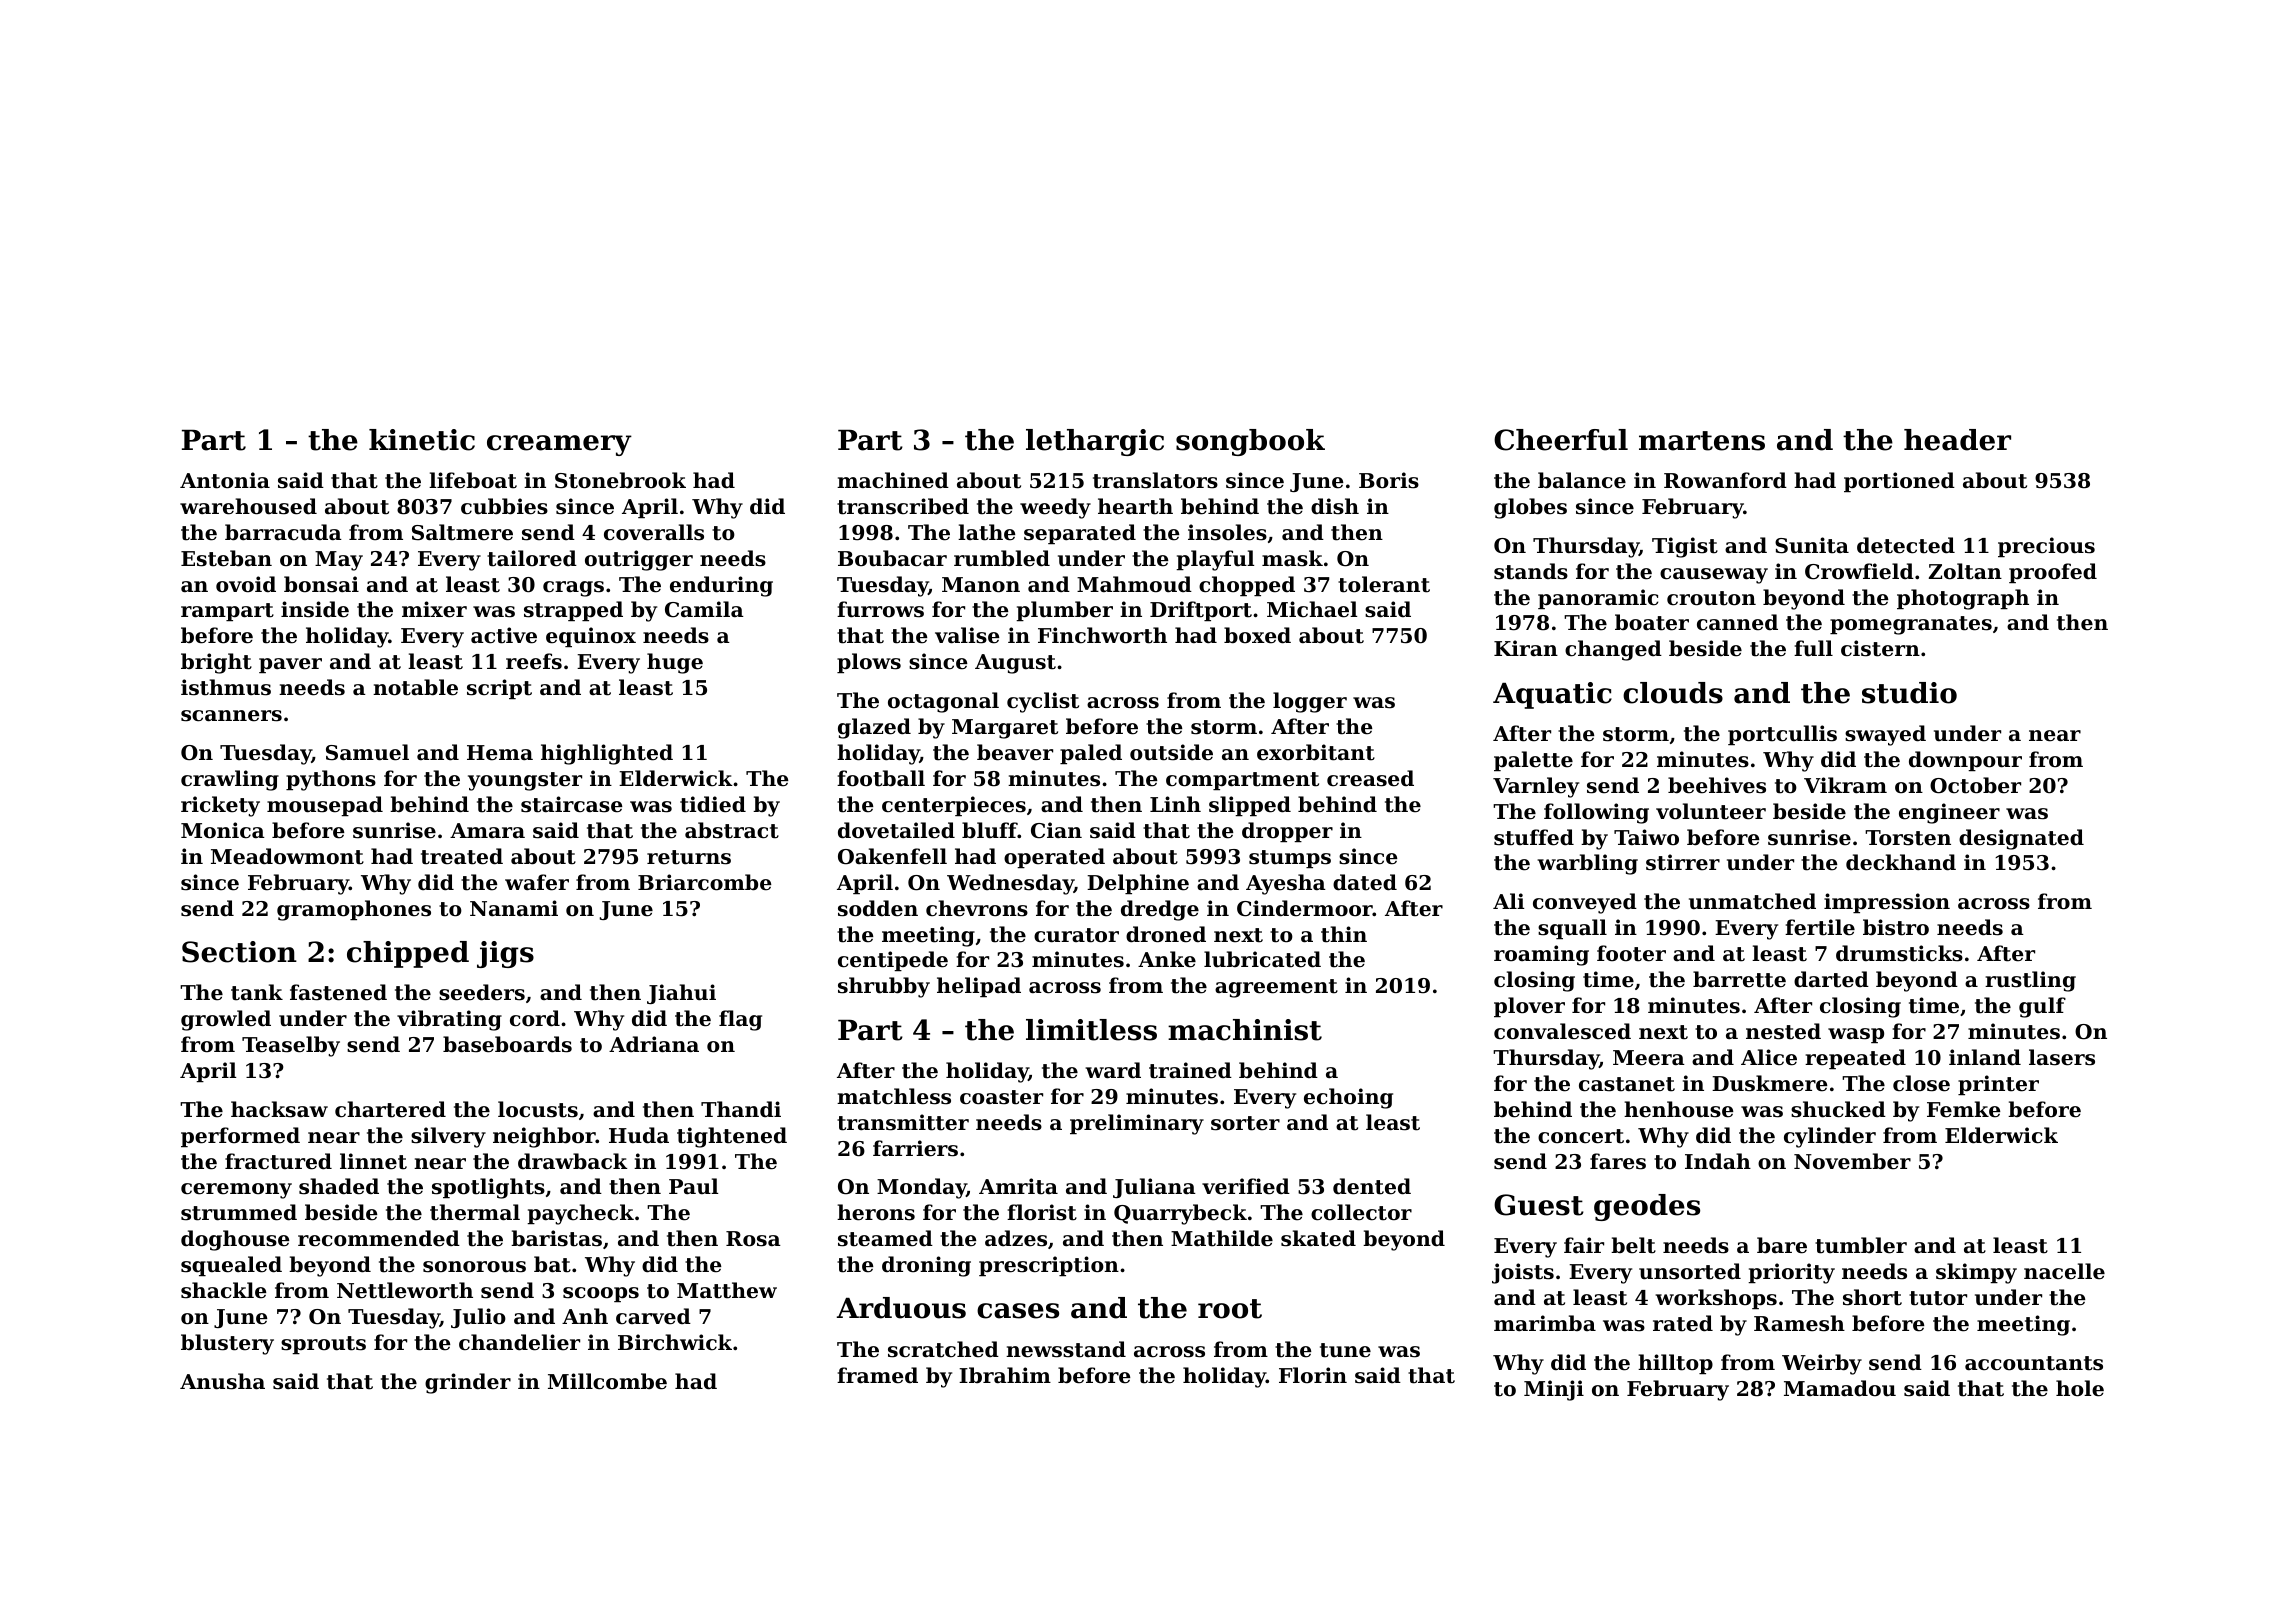  Describe the element at coordinates (2080, 1388) in the document. I see `hole` at that location.
